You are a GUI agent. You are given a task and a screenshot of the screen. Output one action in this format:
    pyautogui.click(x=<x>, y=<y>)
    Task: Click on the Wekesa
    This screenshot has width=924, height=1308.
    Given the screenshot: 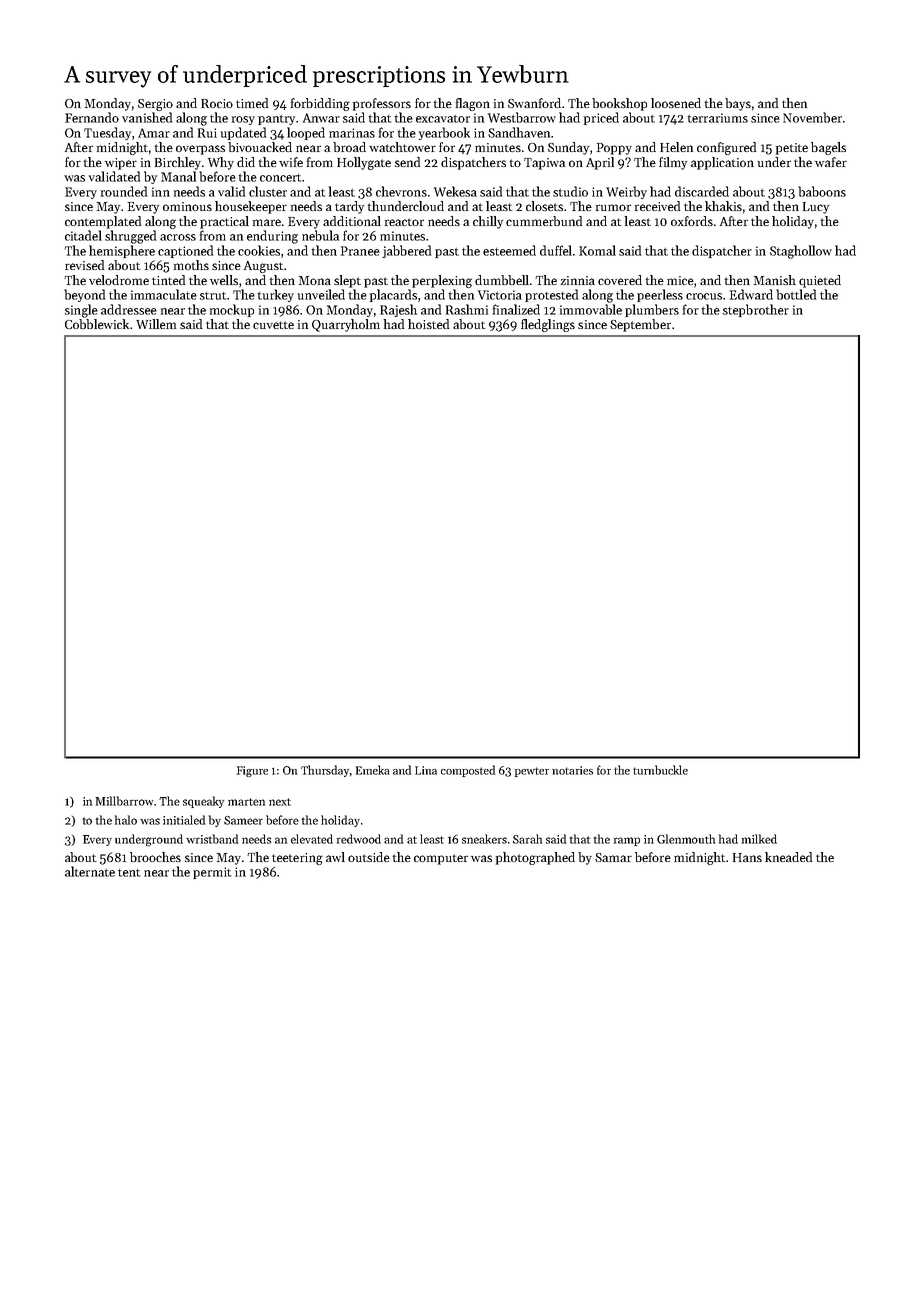 What is the action you would take?
    pyautogui.click(x=455, y=191)
